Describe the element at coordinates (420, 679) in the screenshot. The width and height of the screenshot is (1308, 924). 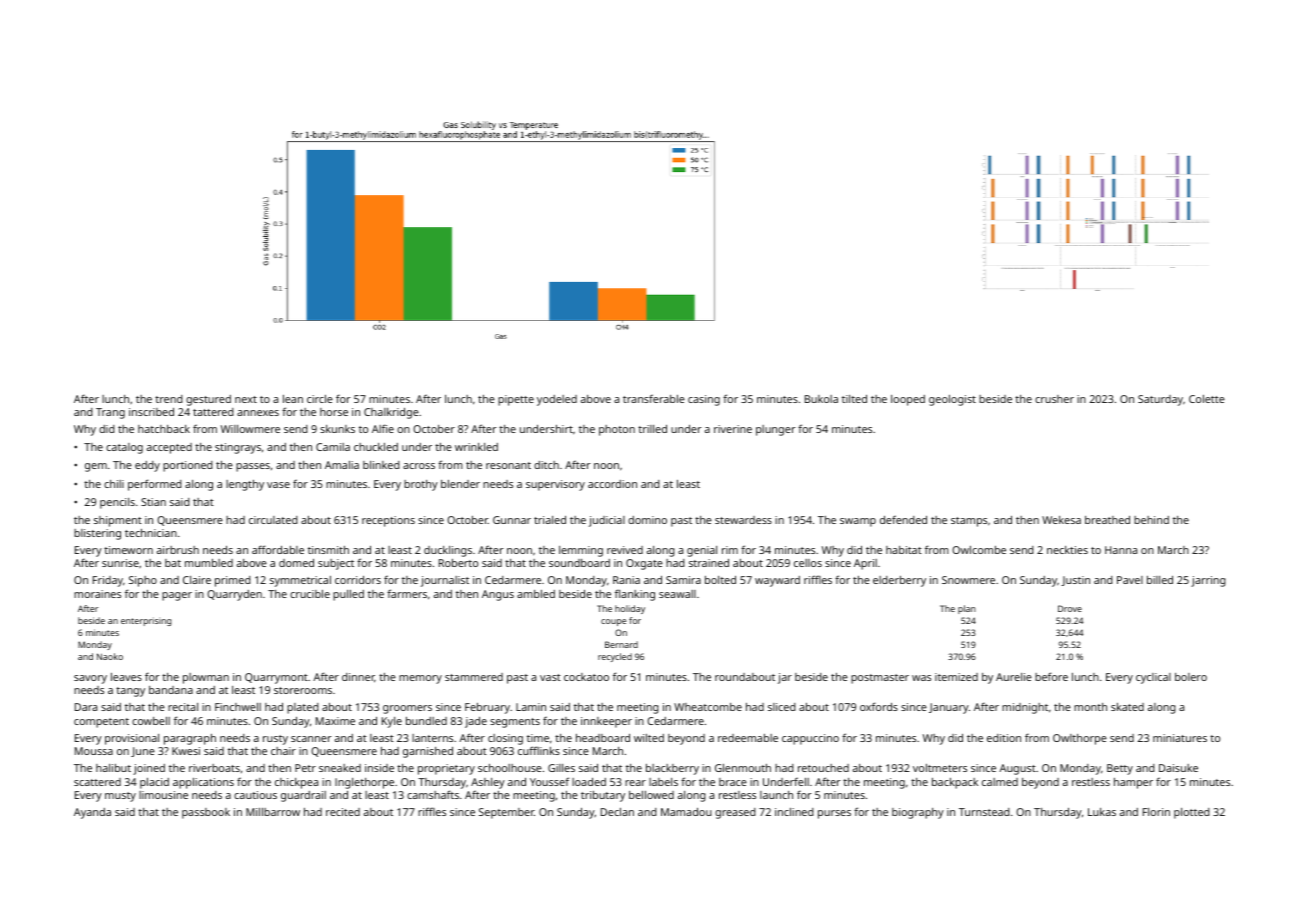
I see `memory` at that location.
